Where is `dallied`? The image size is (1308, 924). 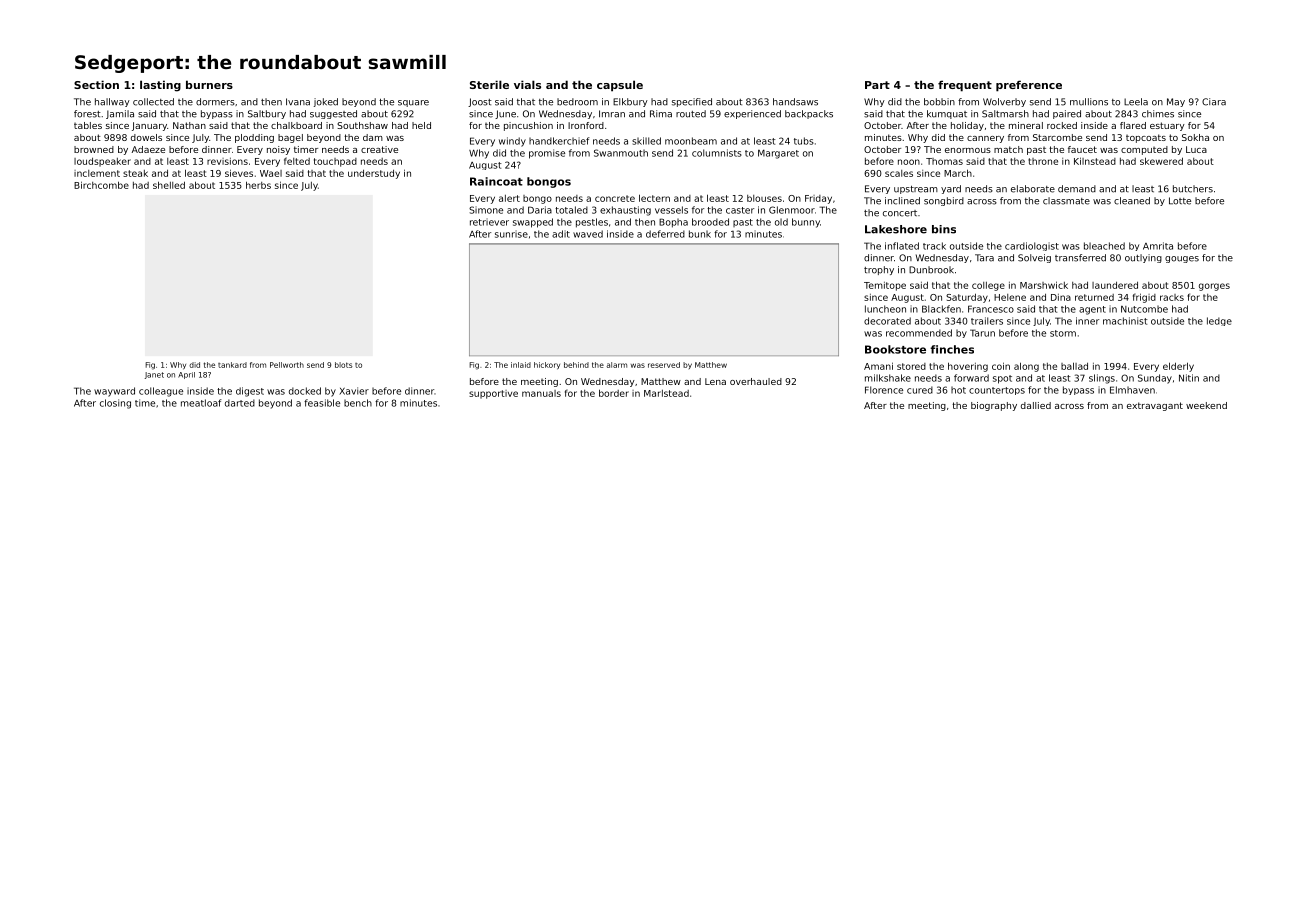
dallied is located at coordinates (1036, 405).
